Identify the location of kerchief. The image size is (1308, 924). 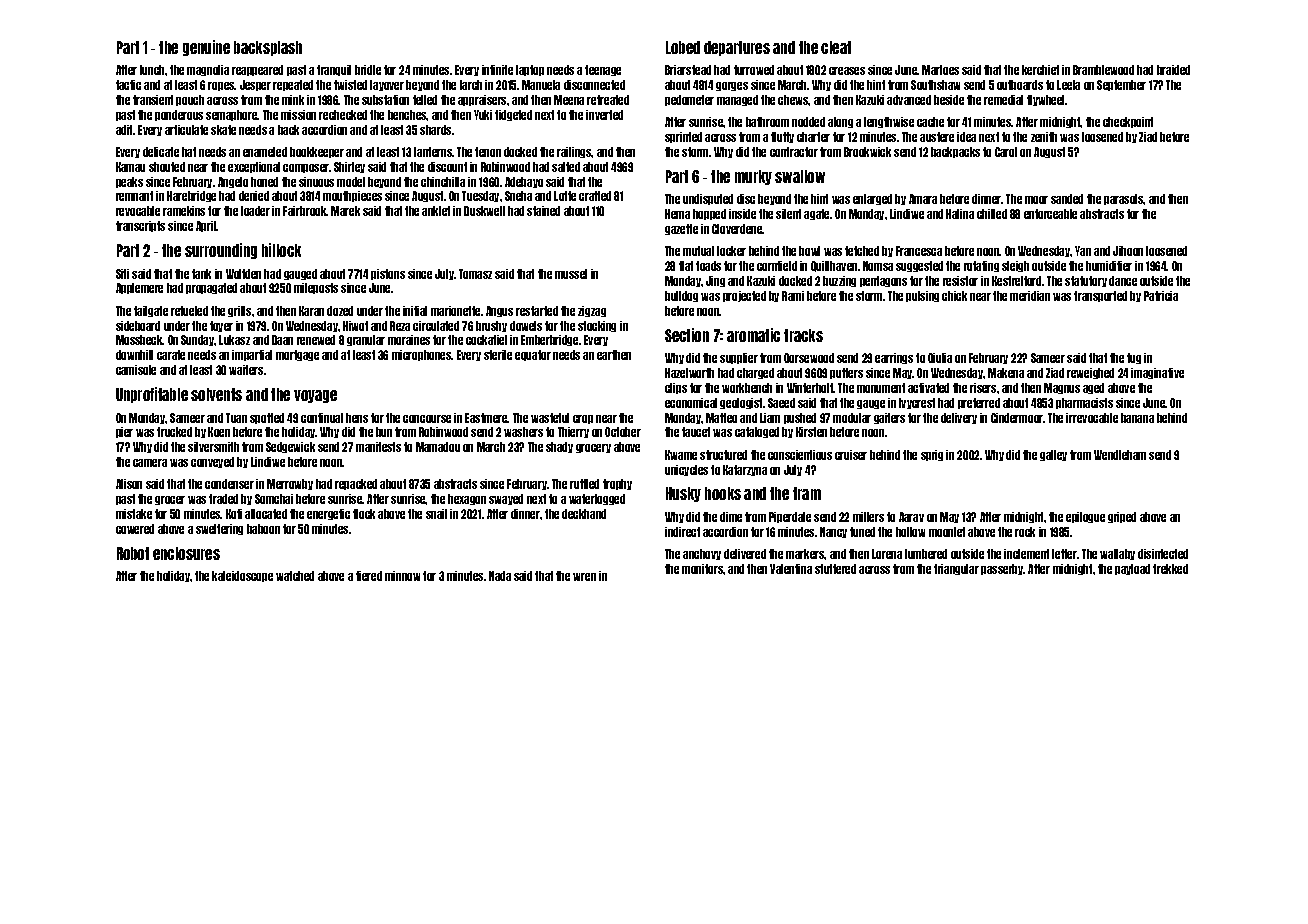
(1040, 70).
